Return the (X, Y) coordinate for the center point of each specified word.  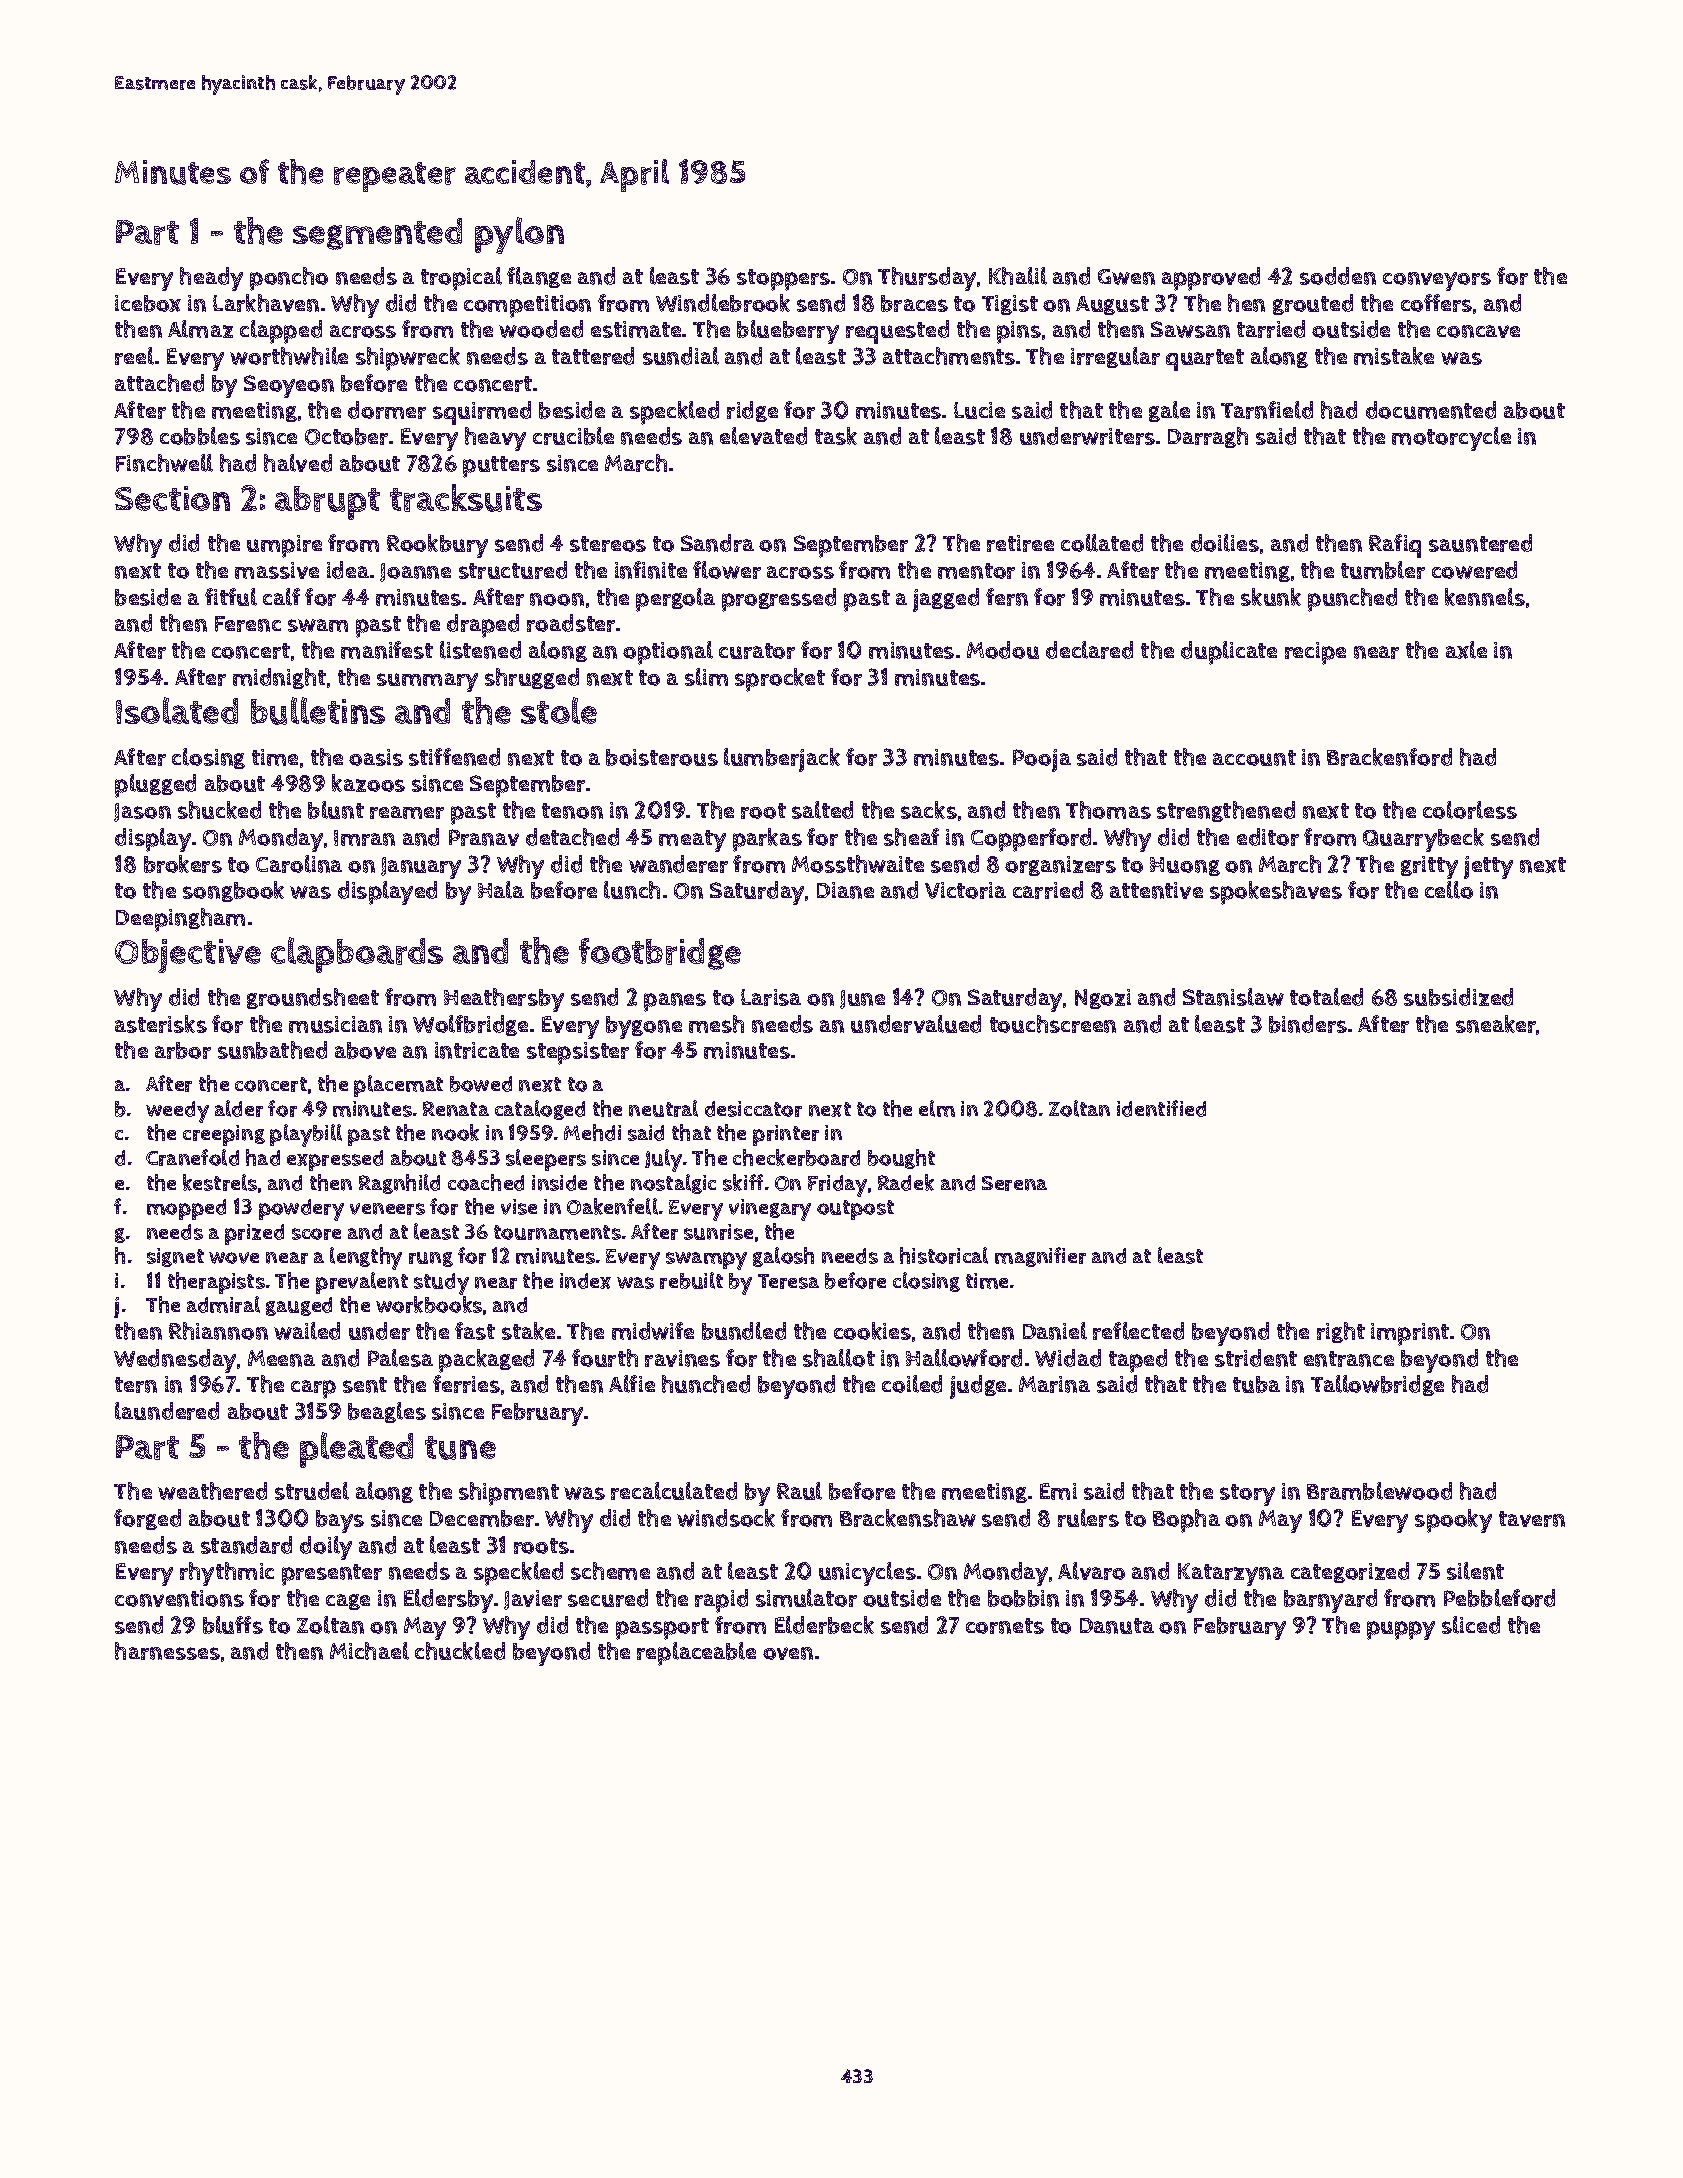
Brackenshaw (908, 1518)
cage (348, 1602)
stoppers (783, 280)
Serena (1014, 1183)
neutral (663, 1108)
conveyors (1437, 281)
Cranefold (192, 1157)
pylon (519, 235)
